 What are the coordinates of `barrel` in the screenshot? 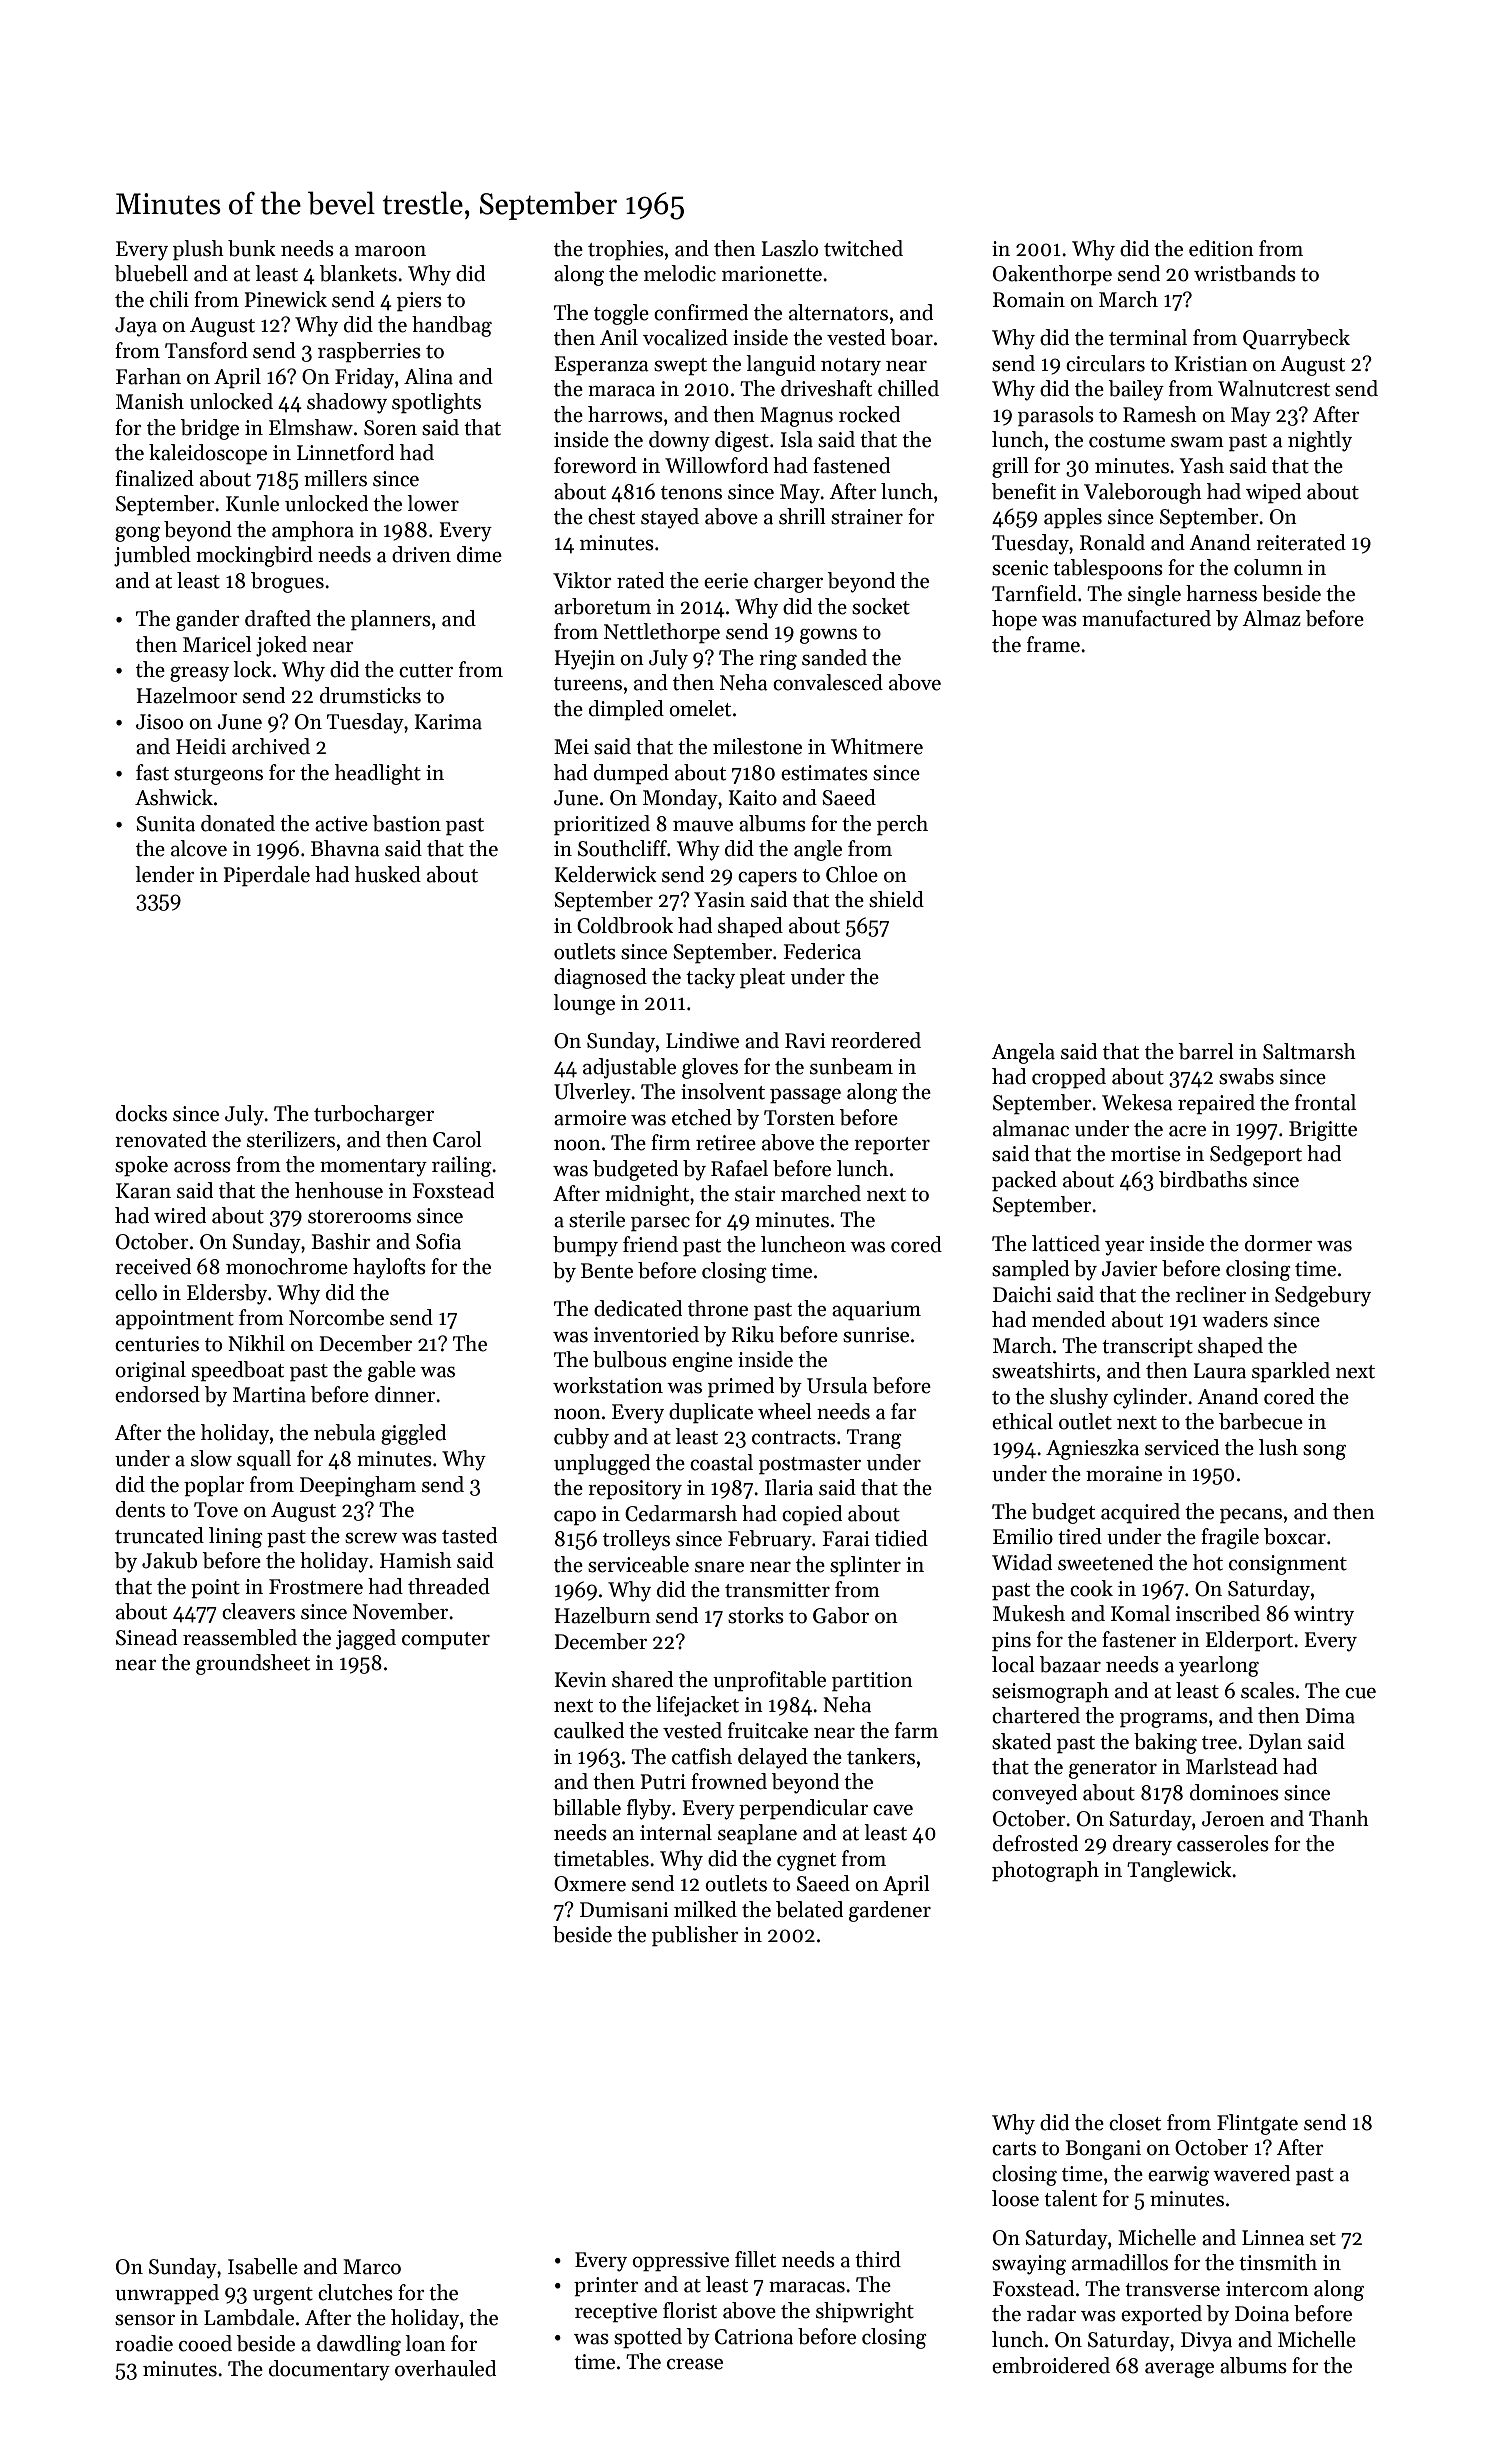 It's located at (1206, 1051).
